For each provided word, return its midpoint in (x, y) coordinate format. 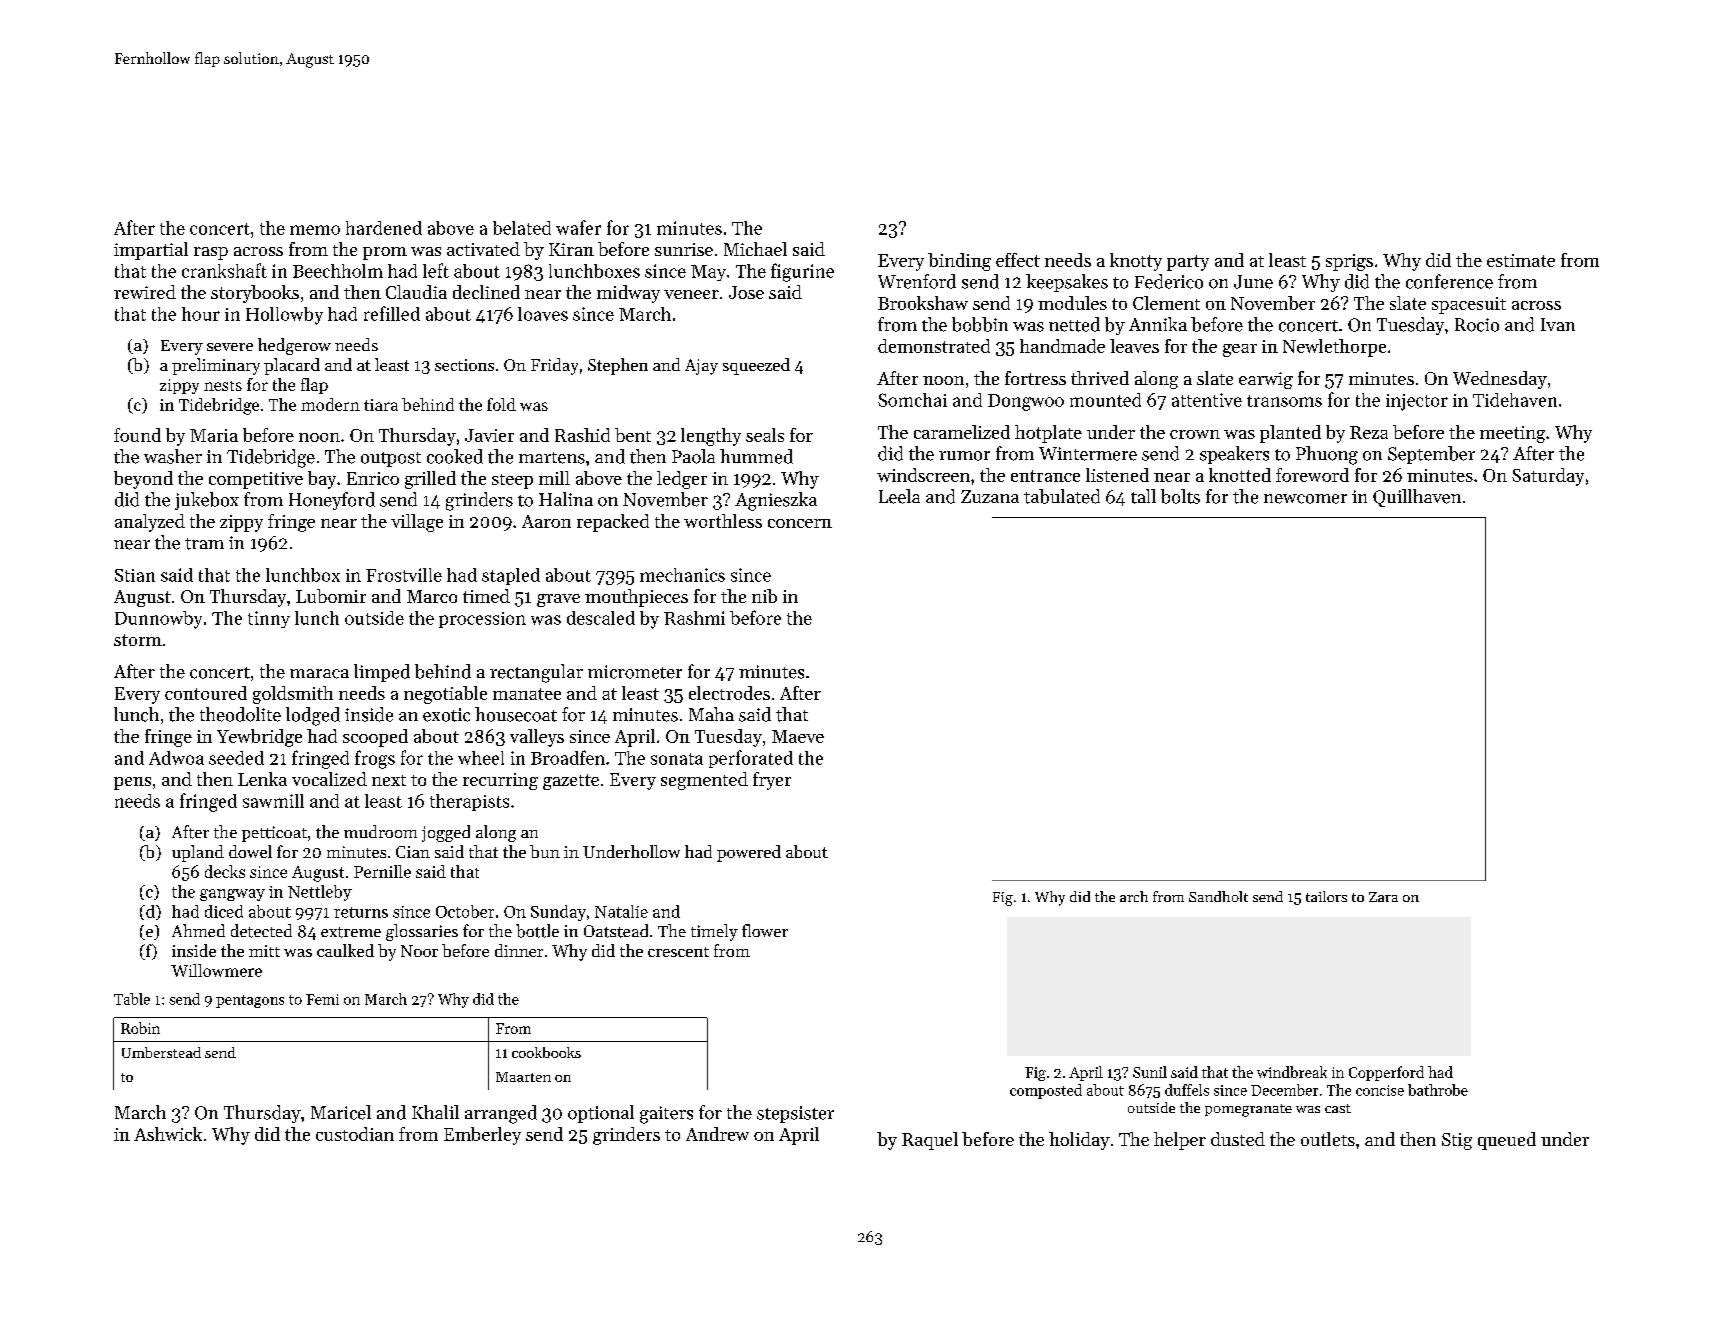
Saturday (1548, 477)
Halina (566, 499)
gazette (571, 782)
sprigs (1349, 262)
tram (204, 544)
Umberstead (161, 1052)
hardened (384, 228)
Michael (755, 249)
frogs (375, 759)
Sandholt (1218, 896)
